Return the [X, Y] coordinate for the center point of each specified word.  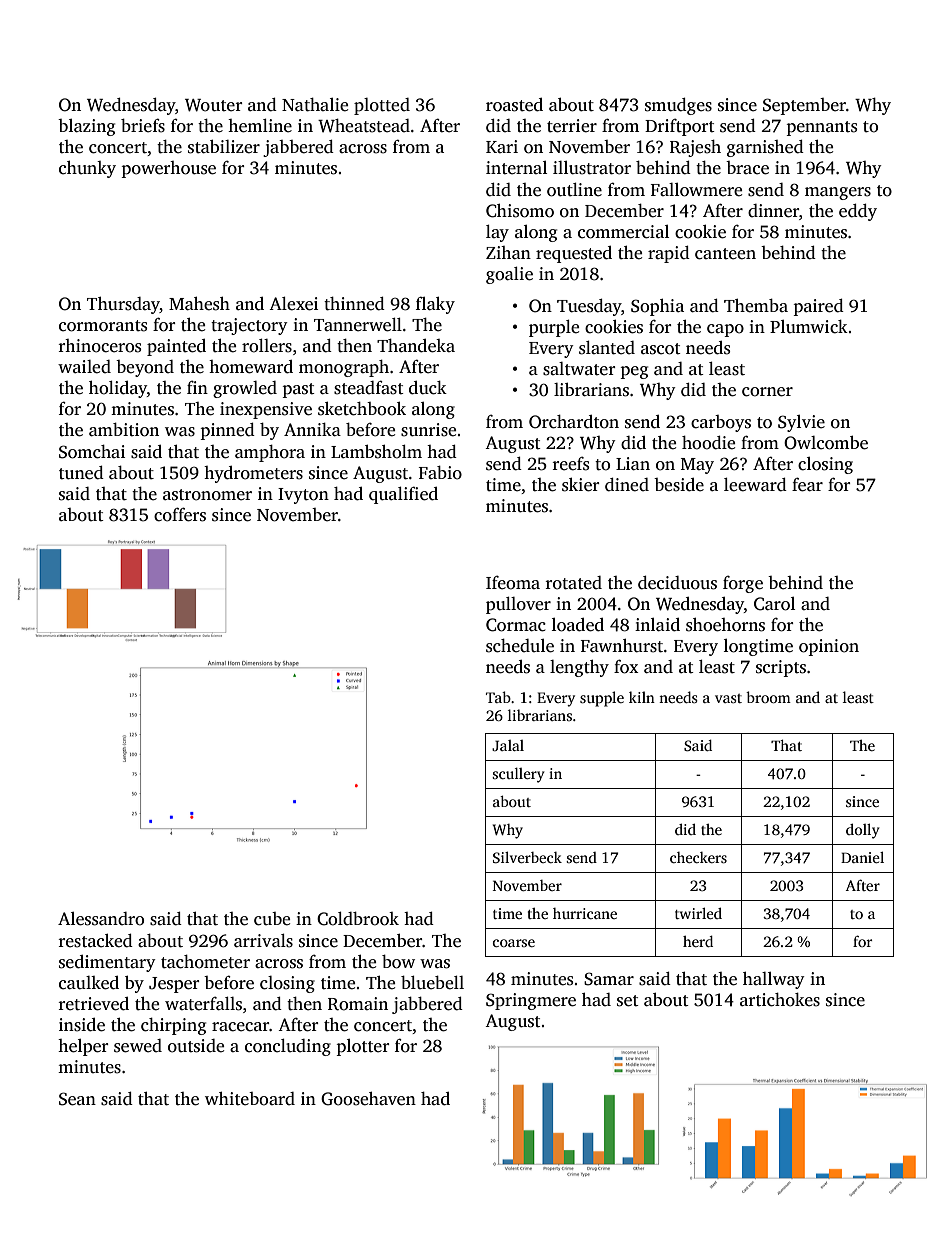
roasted [514, 105]
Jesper [174, 985]
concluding [288, 1047]
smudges [678, 106]
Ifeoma [513, 583]
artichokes [780, 1000]
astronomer [207, 495]
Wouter [213, 105]
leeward [755, 485]
